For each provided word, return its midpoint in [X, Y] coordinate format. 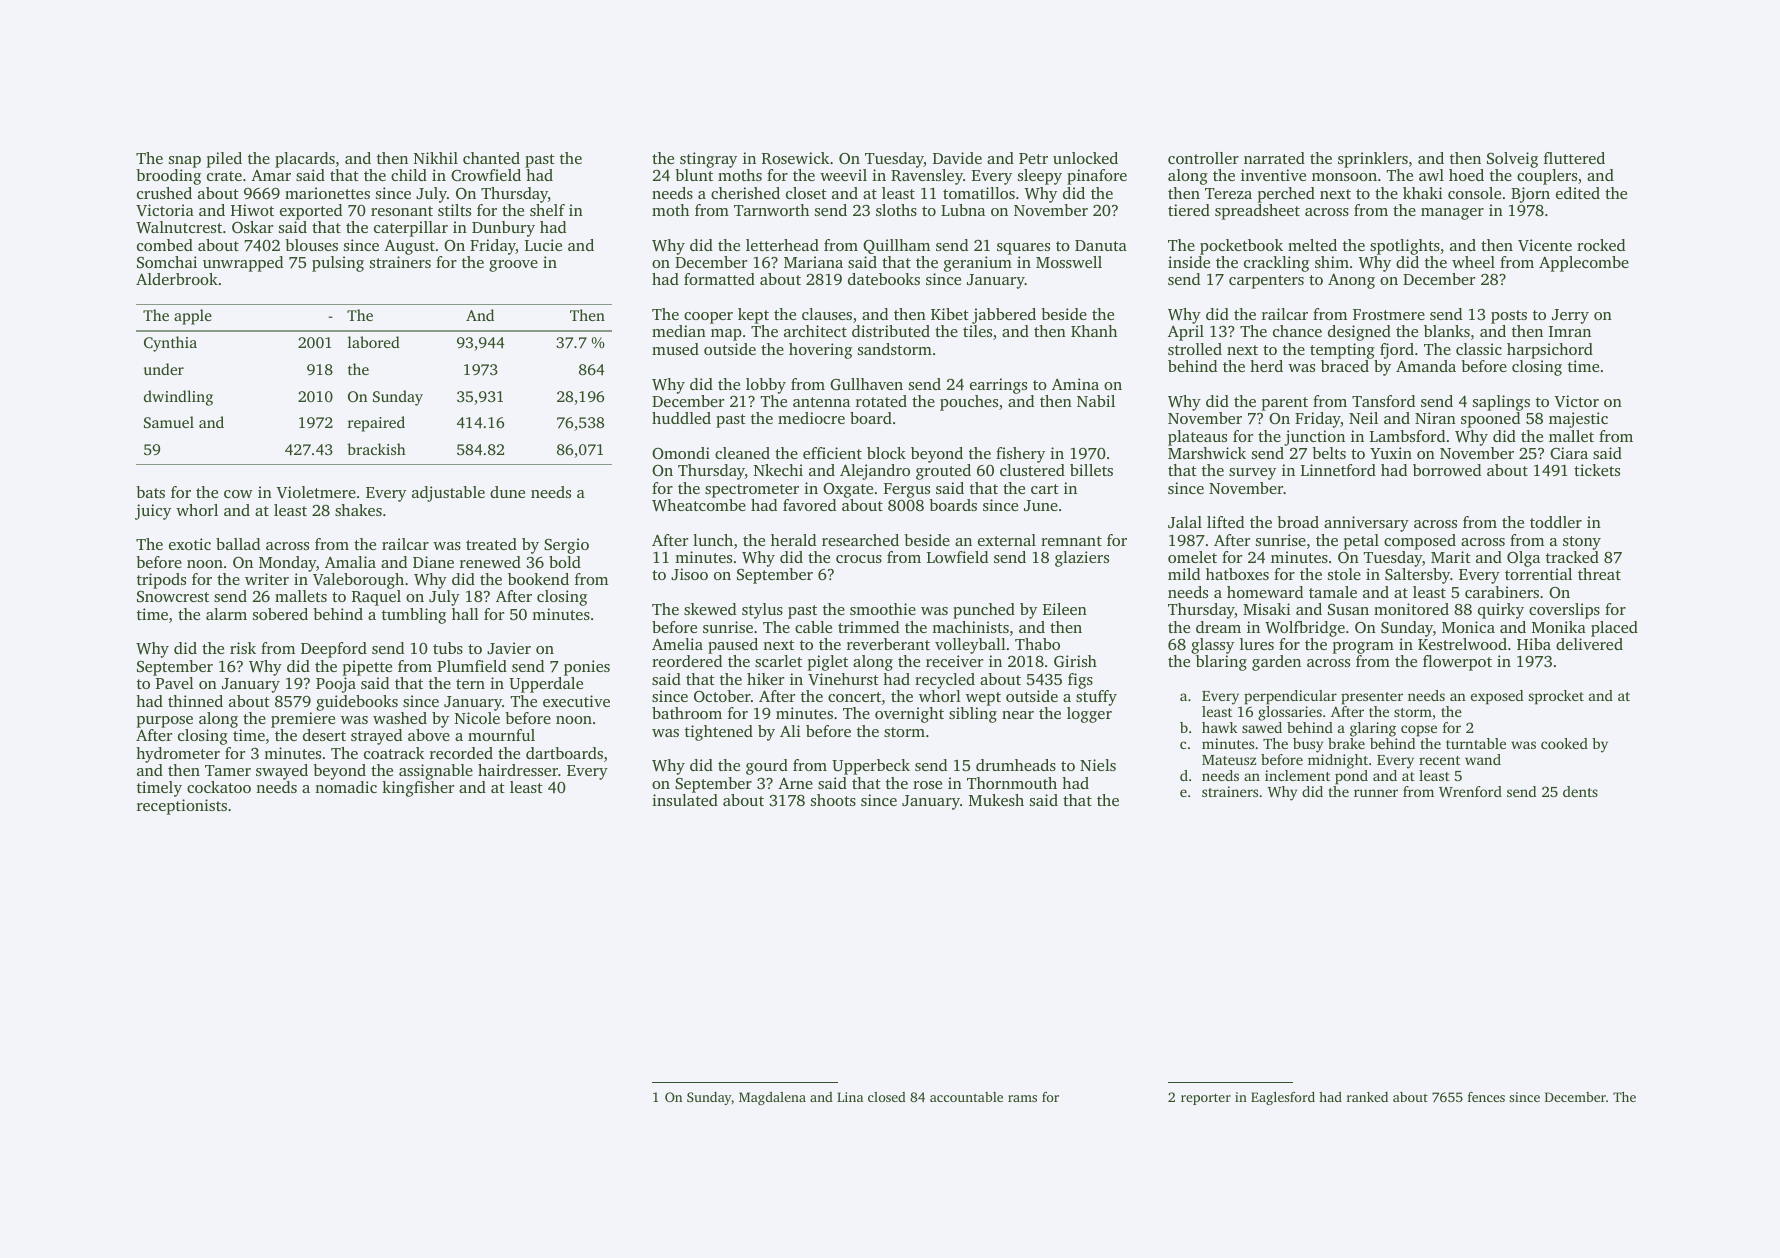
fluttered [1574, 158]
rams [1022, 1098]
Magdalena [772, 1098]
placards [305, 160]
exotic [190, 544]
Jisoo [689, 574]
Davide [957, 158]
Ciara [1569, 453]
